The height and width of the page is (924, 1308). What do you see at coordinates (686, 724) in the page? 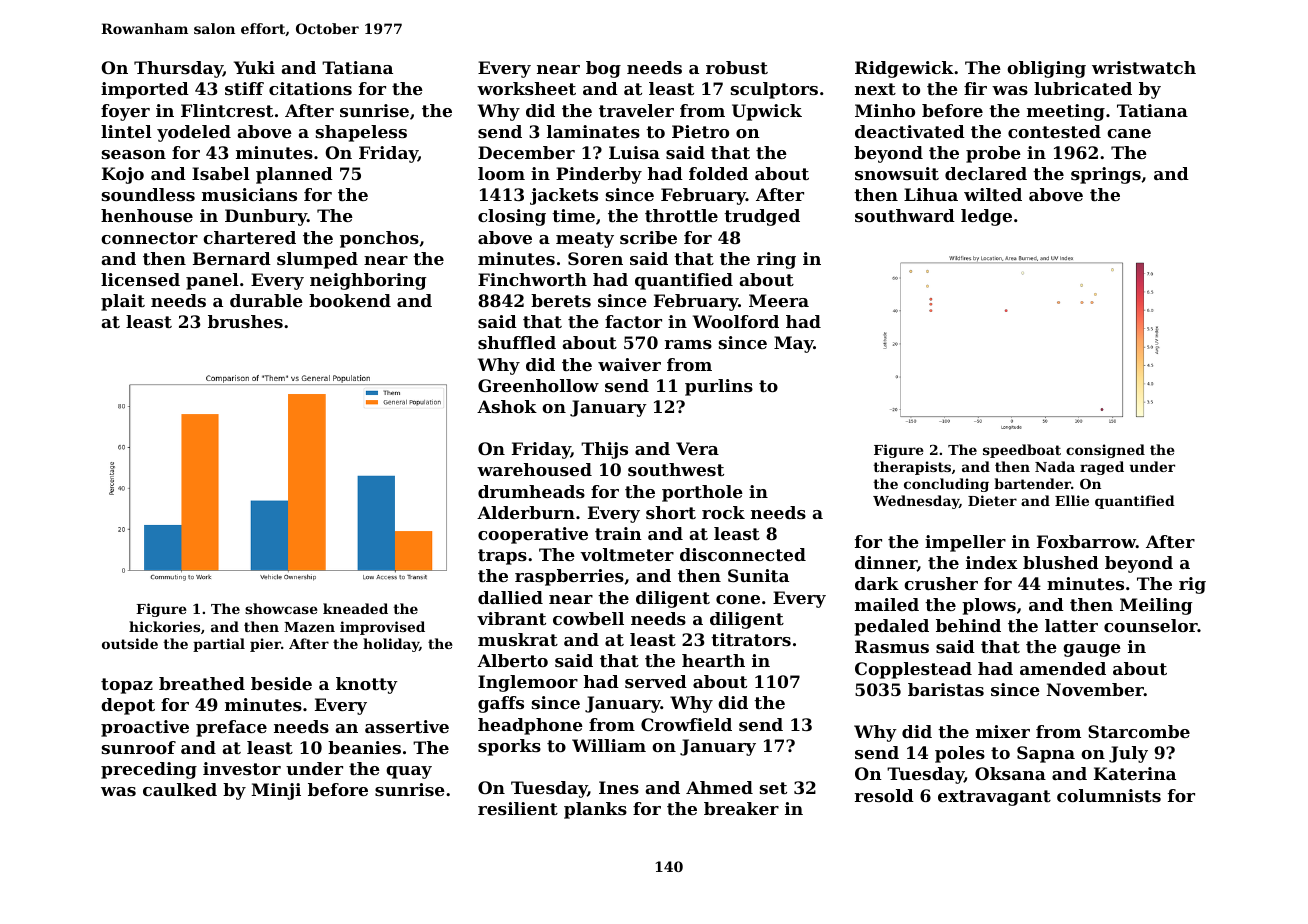
I see `Crowfield` at bounding box center [686, 724].
